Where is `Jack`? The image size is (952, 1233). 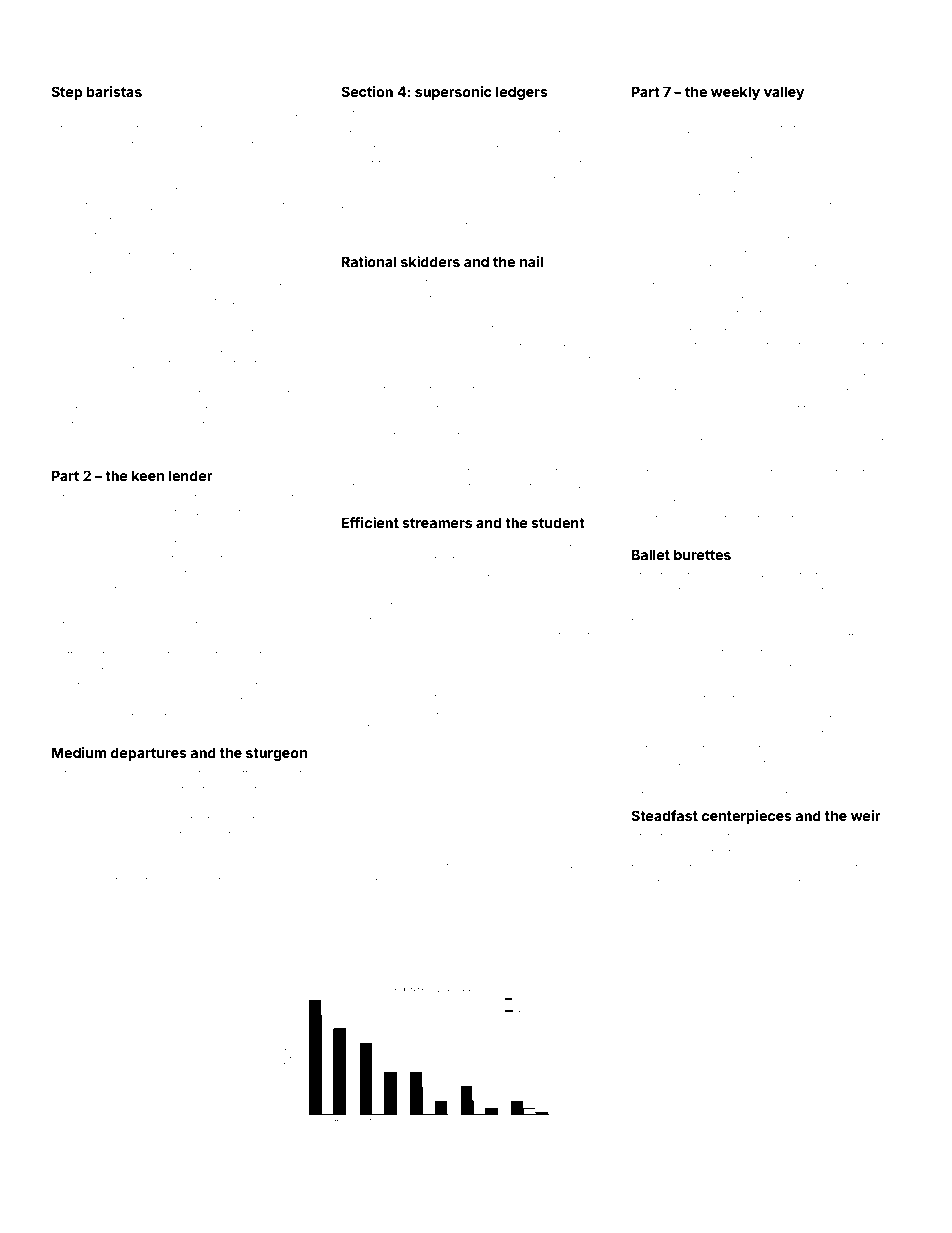 Jack is located at coordinates (571, 487).
